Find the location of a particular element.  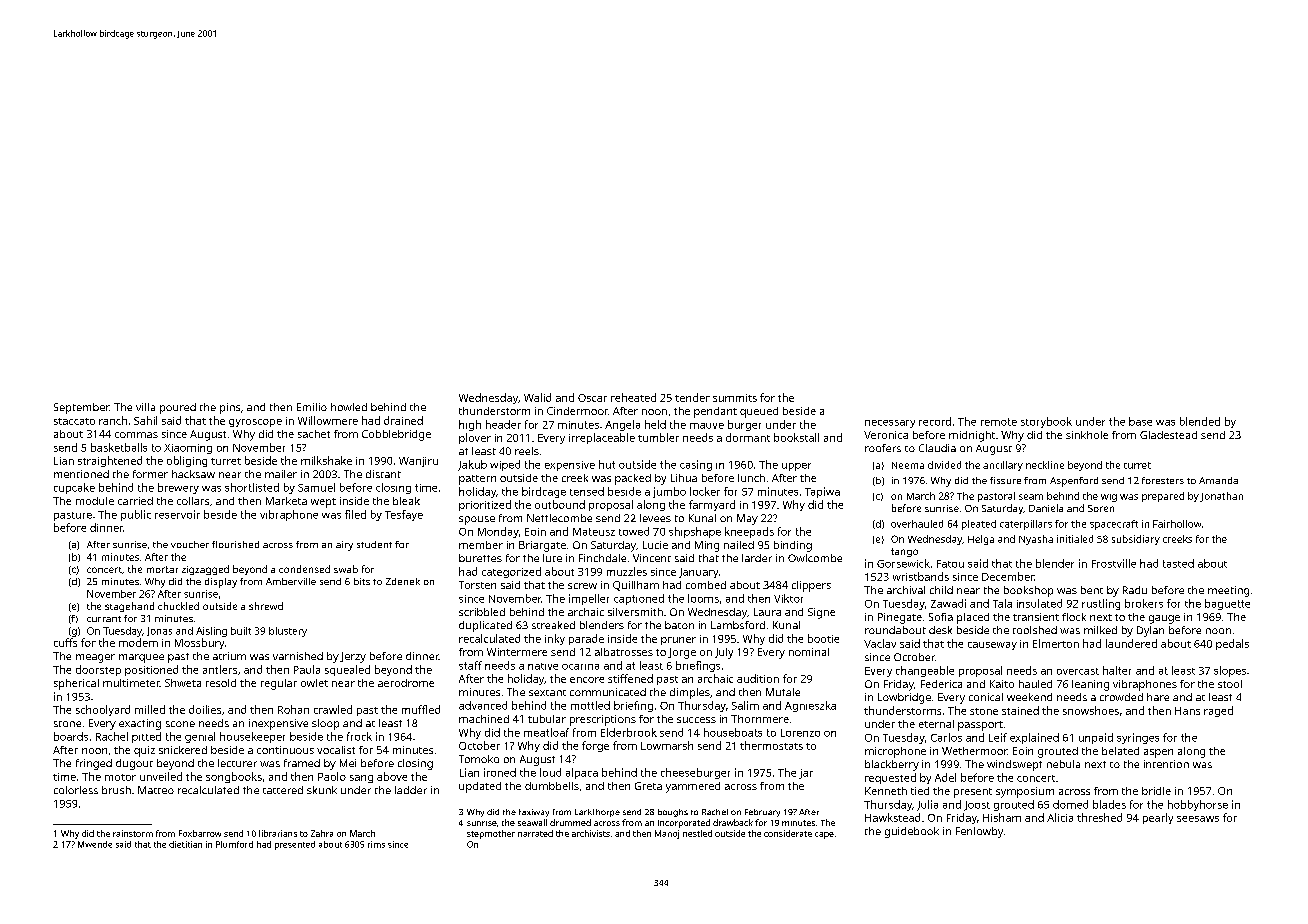

Leif is located at coordinates (998, 737).
